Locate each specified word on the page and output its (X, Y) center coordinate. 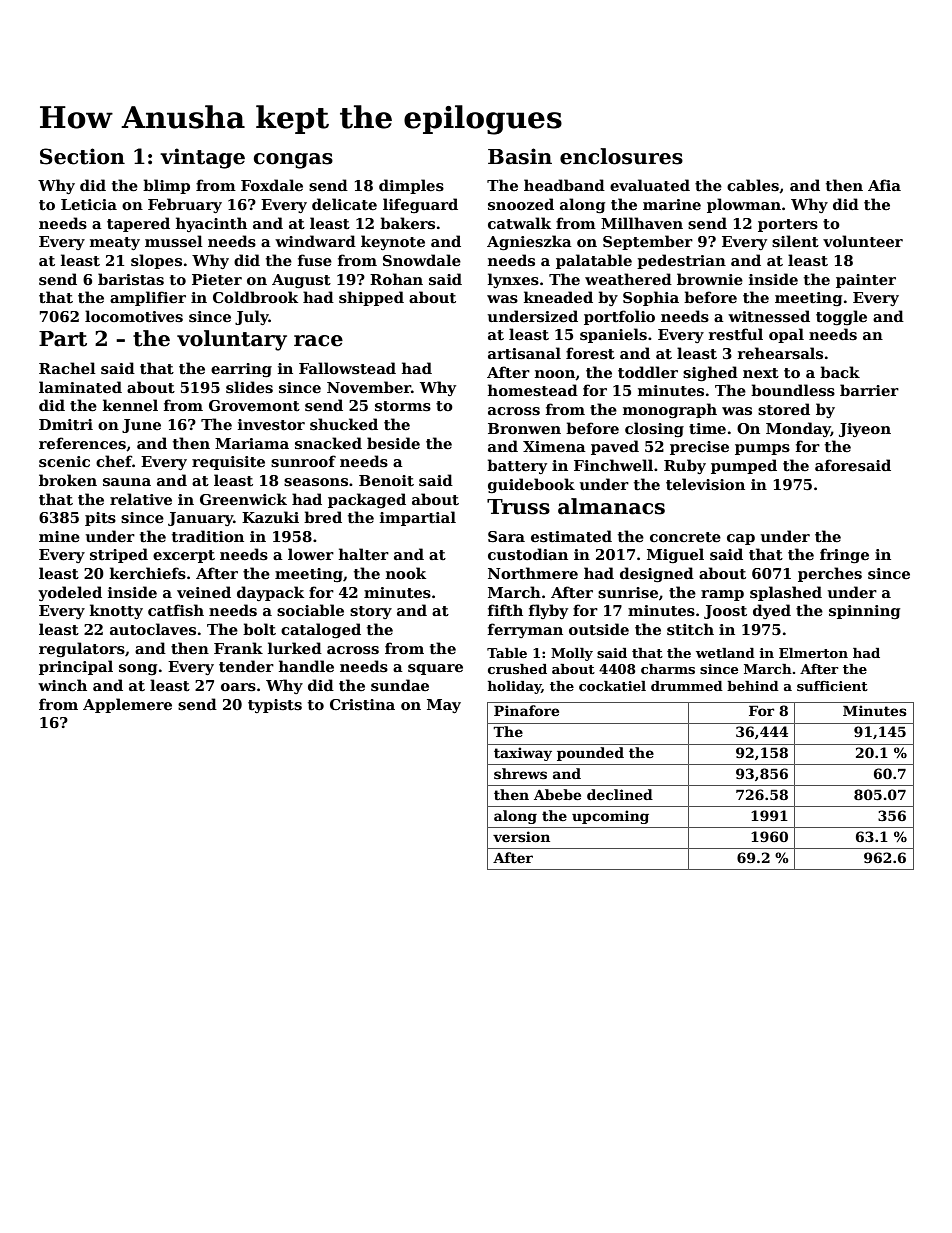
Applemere (127, 705)
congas (293, 161)
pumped (744, 466)
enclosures (621, 156)
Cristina (362, 704)
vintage (202, 158)
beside (393, 443)
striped (119, 555)
